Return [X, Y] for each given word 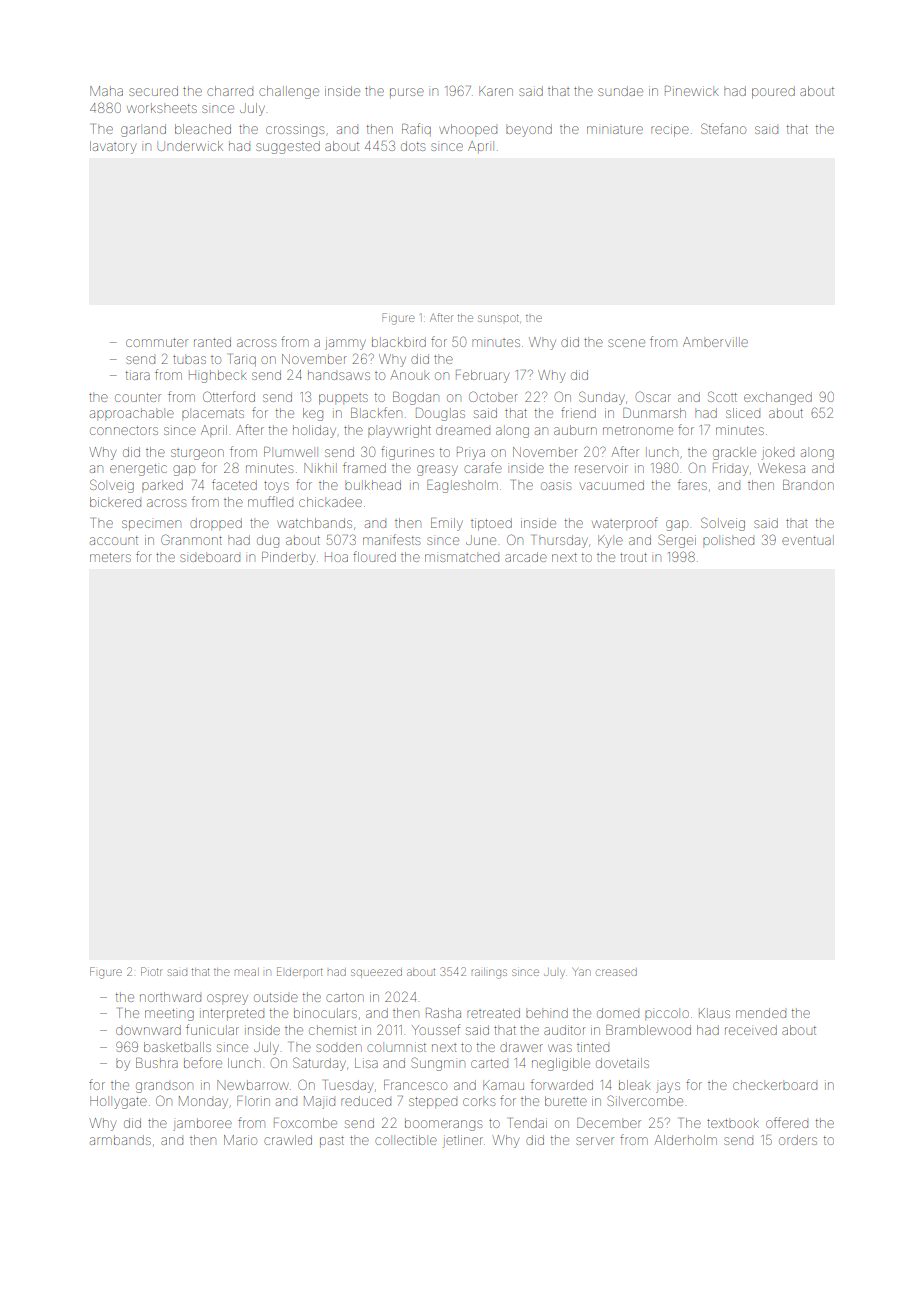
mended [761, 1013]
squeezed [376, 973]
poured [773, 92]
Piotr [151, 971]
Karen [496, 91]
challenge [289, 92]
